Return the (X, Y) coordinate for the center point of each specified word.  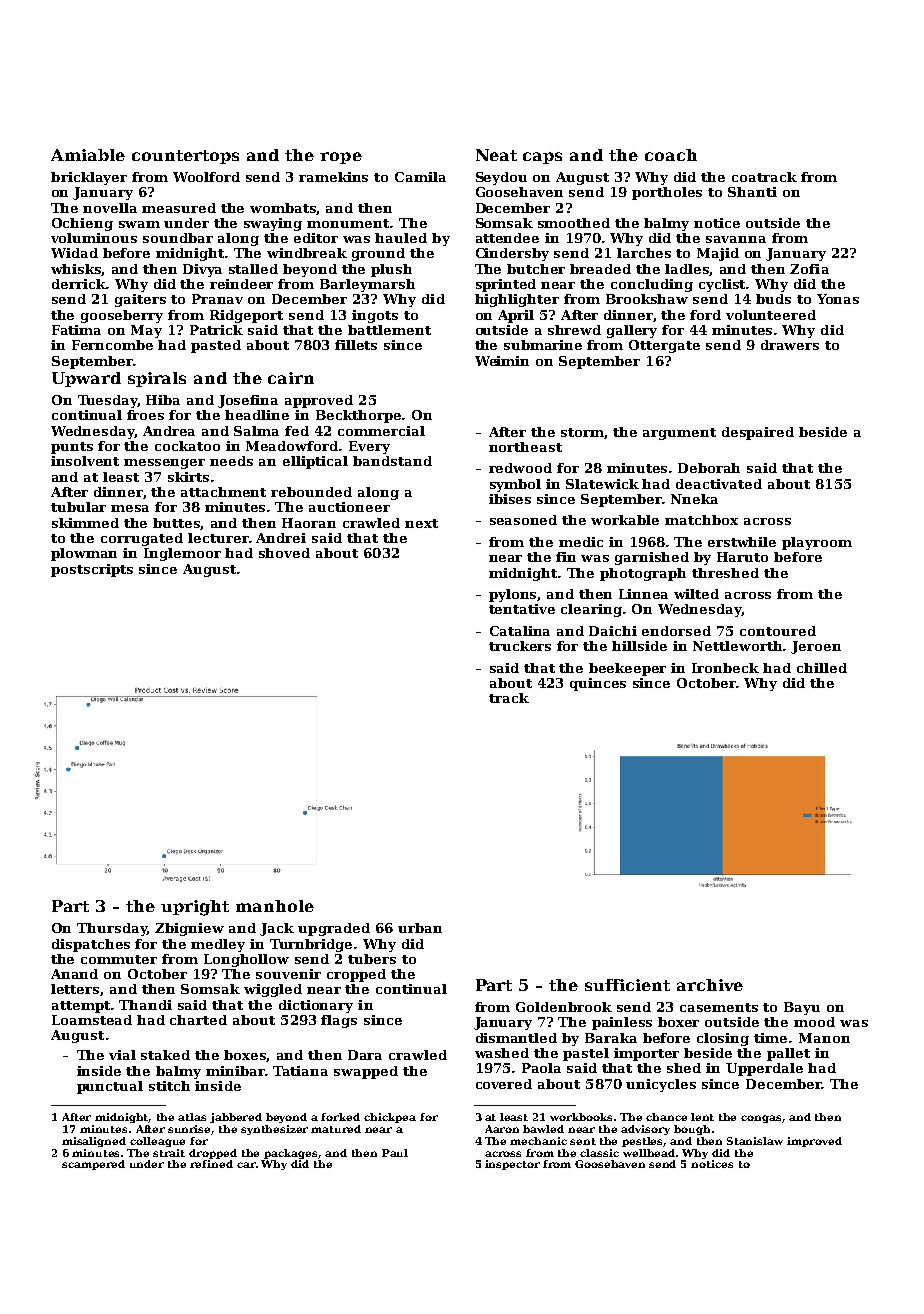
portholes (667, 193)
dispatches (91, 945)
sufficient (627, 985)
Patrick (216, 330)
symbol (515, 485)
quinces (598, 684)
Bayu (802, 1008)
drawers (790, 345)
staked (165, 1055)
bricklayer (89, 178)
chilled (822, 668)
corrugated (142, 539)
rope (341, 158)
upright (195, 908)
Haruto (742, 557)
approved (319, 401)
